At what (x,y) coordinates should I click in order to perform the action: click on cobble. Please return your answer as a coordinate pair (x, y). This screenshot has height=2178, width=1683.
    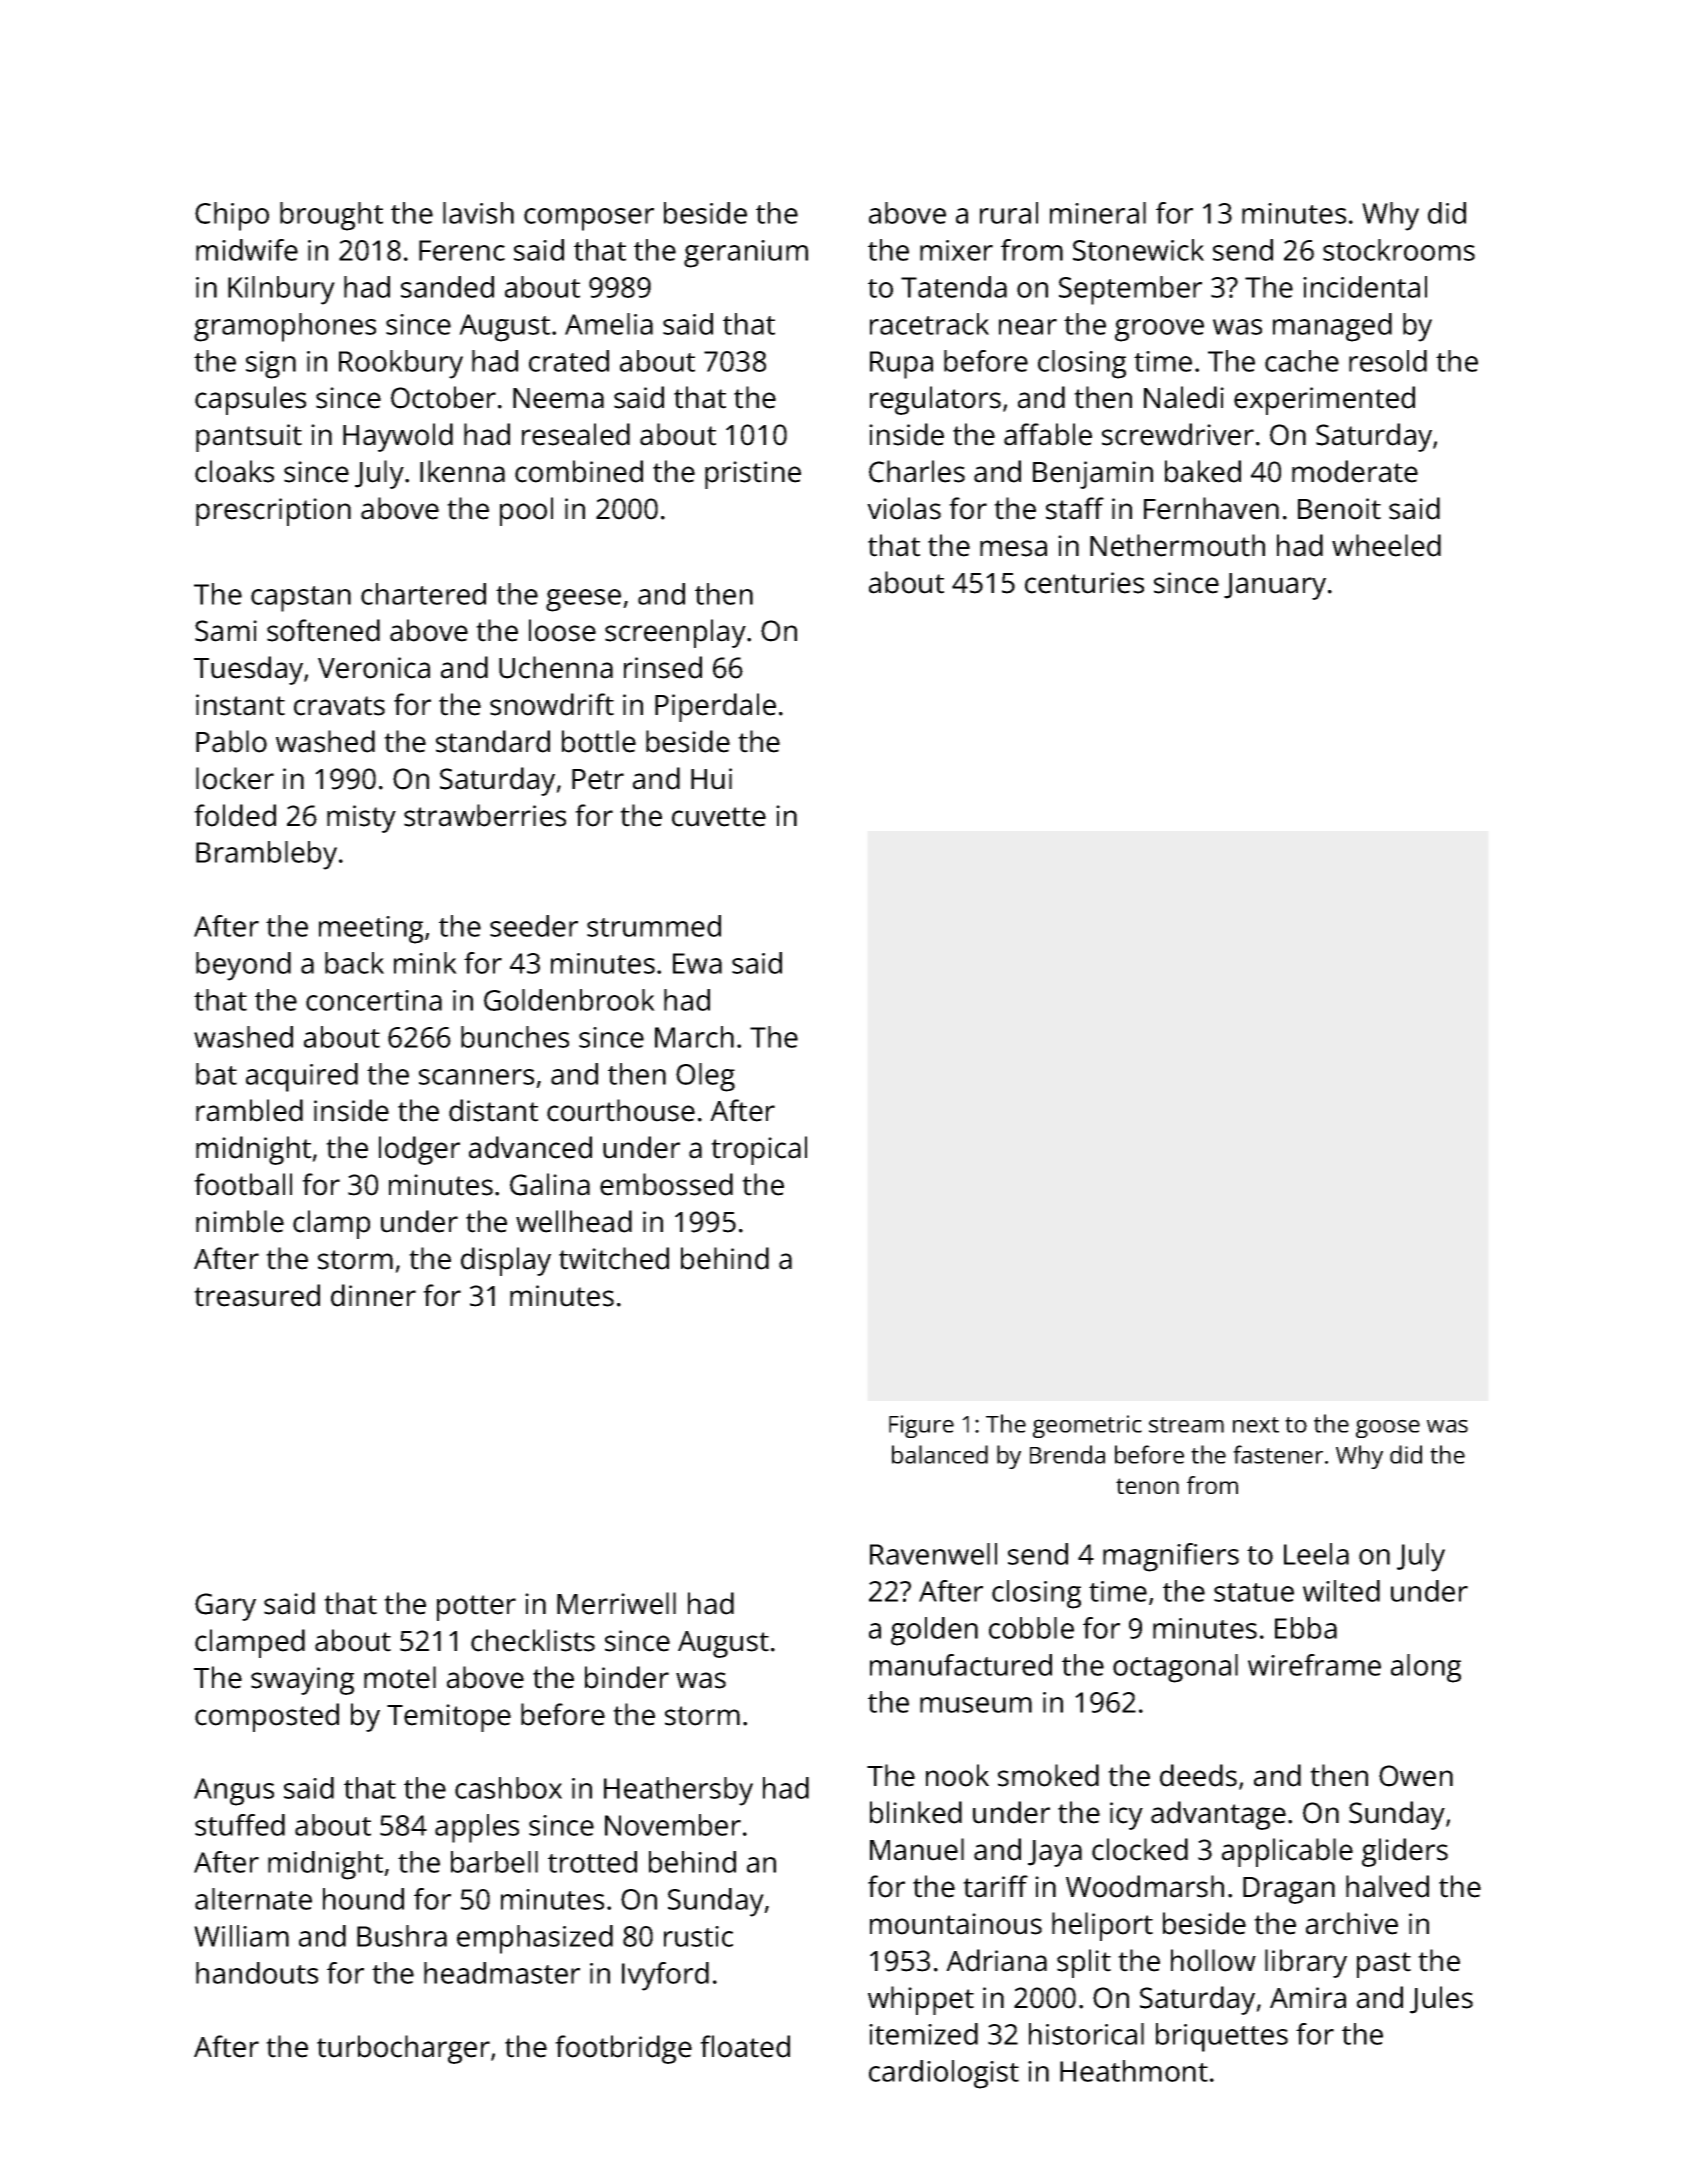
    Looking at the image, I should click on (1031, 1628).
